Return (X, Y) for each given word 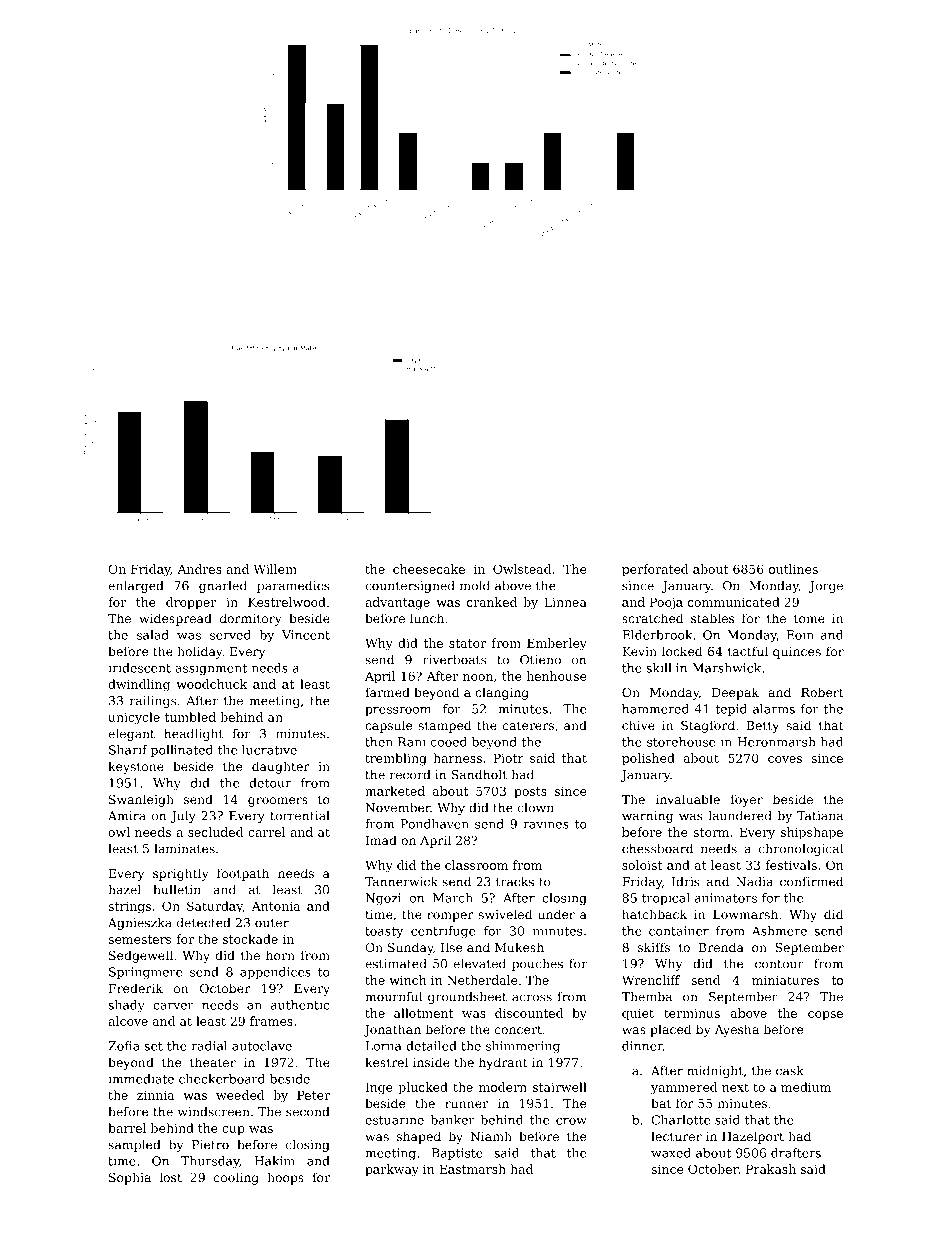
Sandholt (479, 775)
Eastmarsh (472, 1169)
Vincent (306, 635)
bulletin (177, 890)
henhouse (556, 676)
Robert (822, 692)
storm (711, 832)
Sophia (130, 1178)
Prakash (771, 1169)
